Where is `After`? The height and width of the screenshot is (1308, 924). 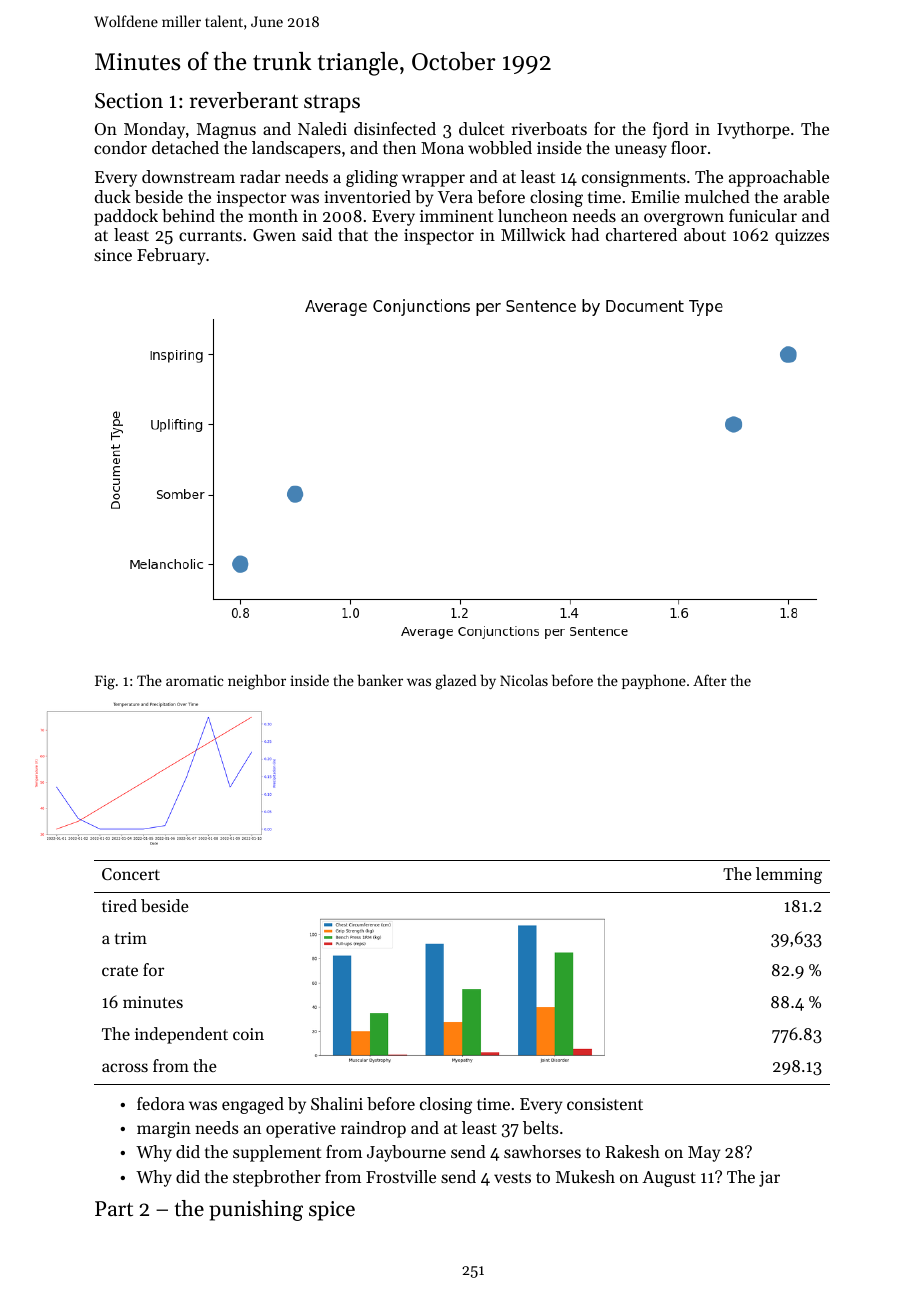 After is located at coordinates (710, 680).
